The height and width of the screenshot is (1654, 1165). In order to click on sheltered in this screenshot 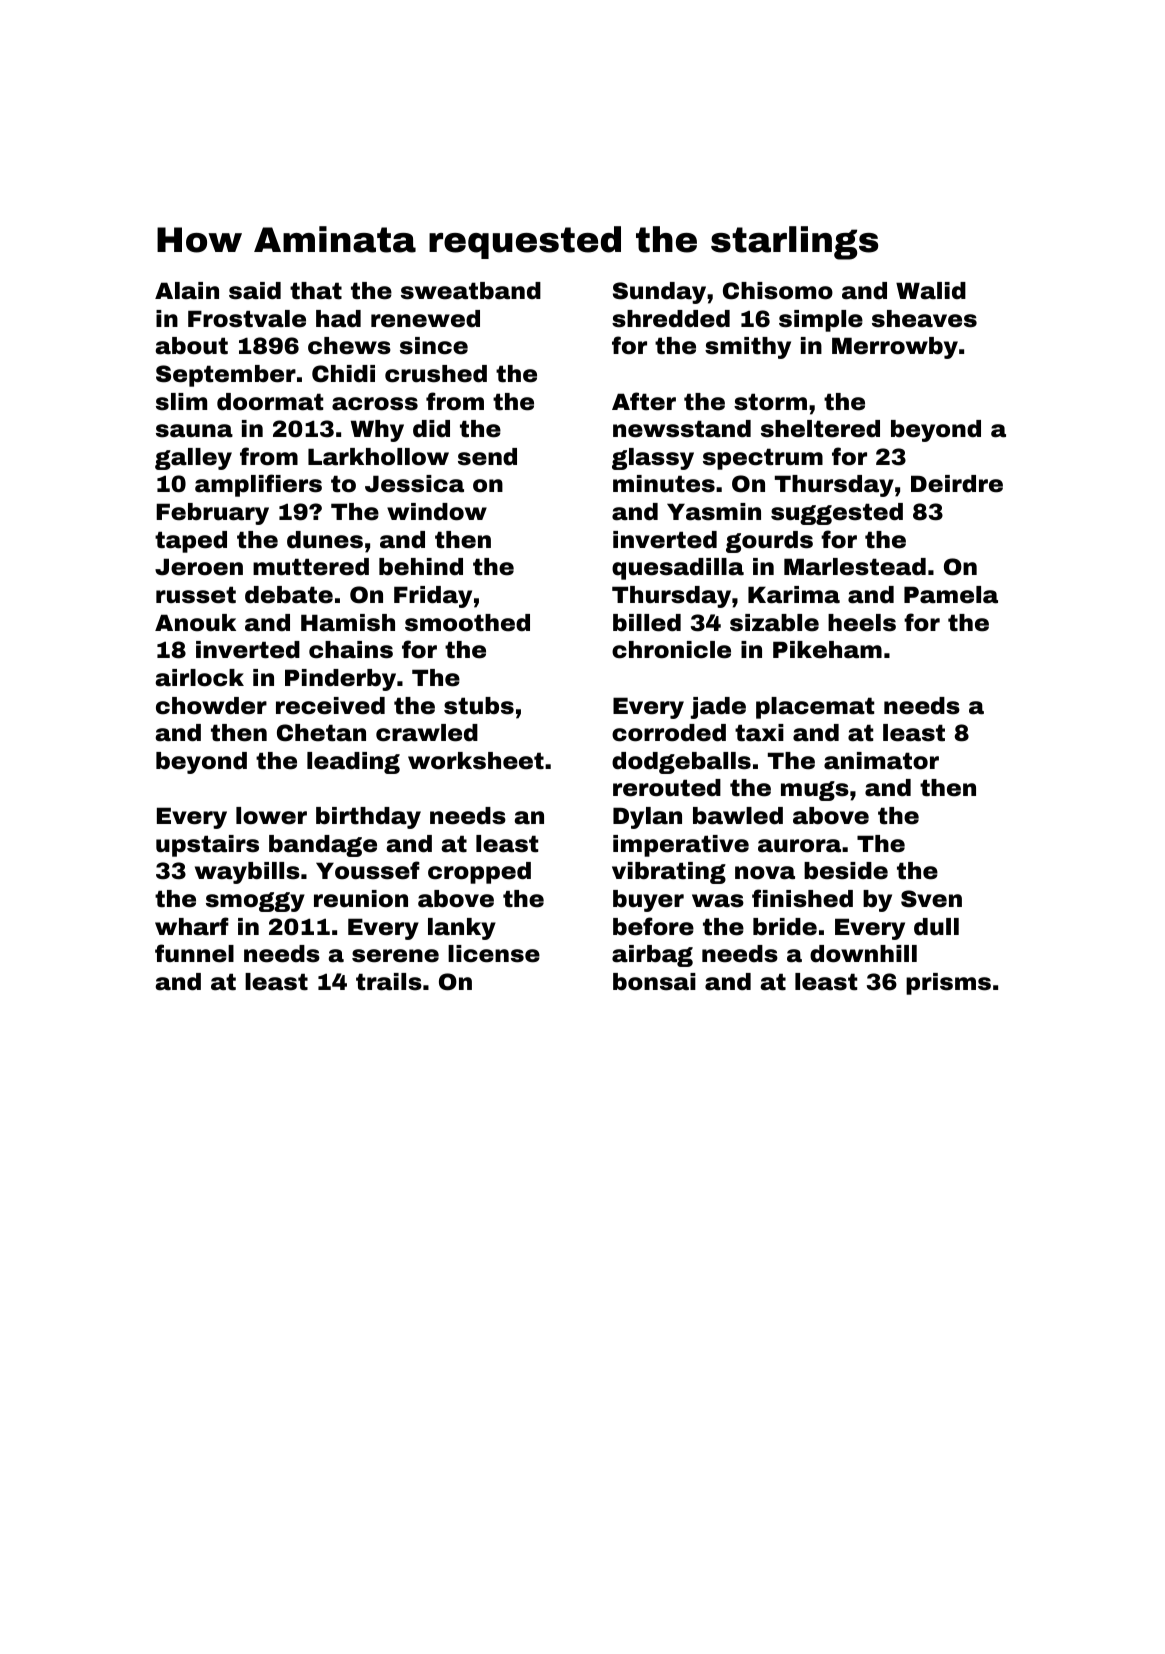, I will do `click(820, 429)`.
